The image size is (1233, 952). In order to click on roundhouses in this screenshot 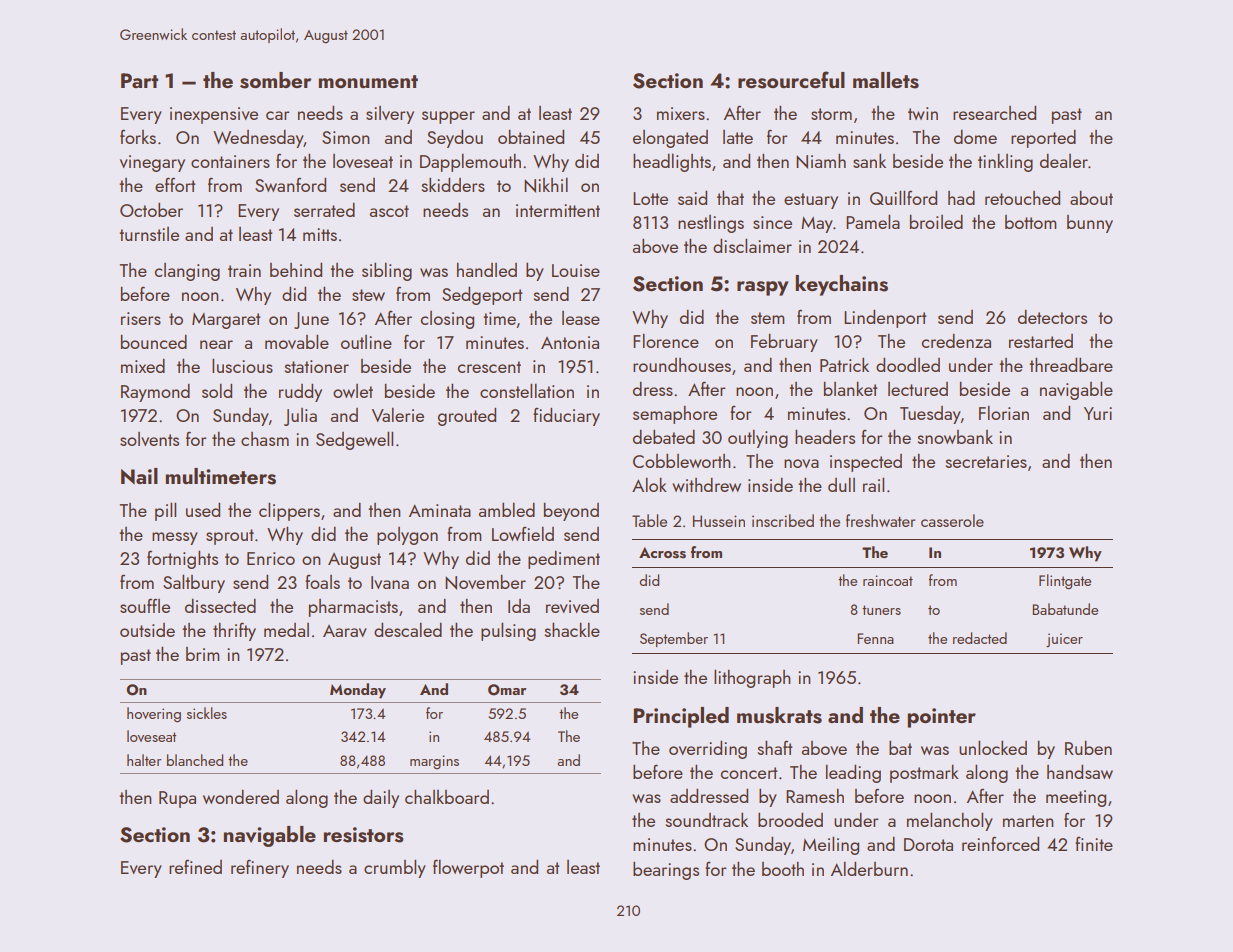, I will do `click(682, 365)`.
